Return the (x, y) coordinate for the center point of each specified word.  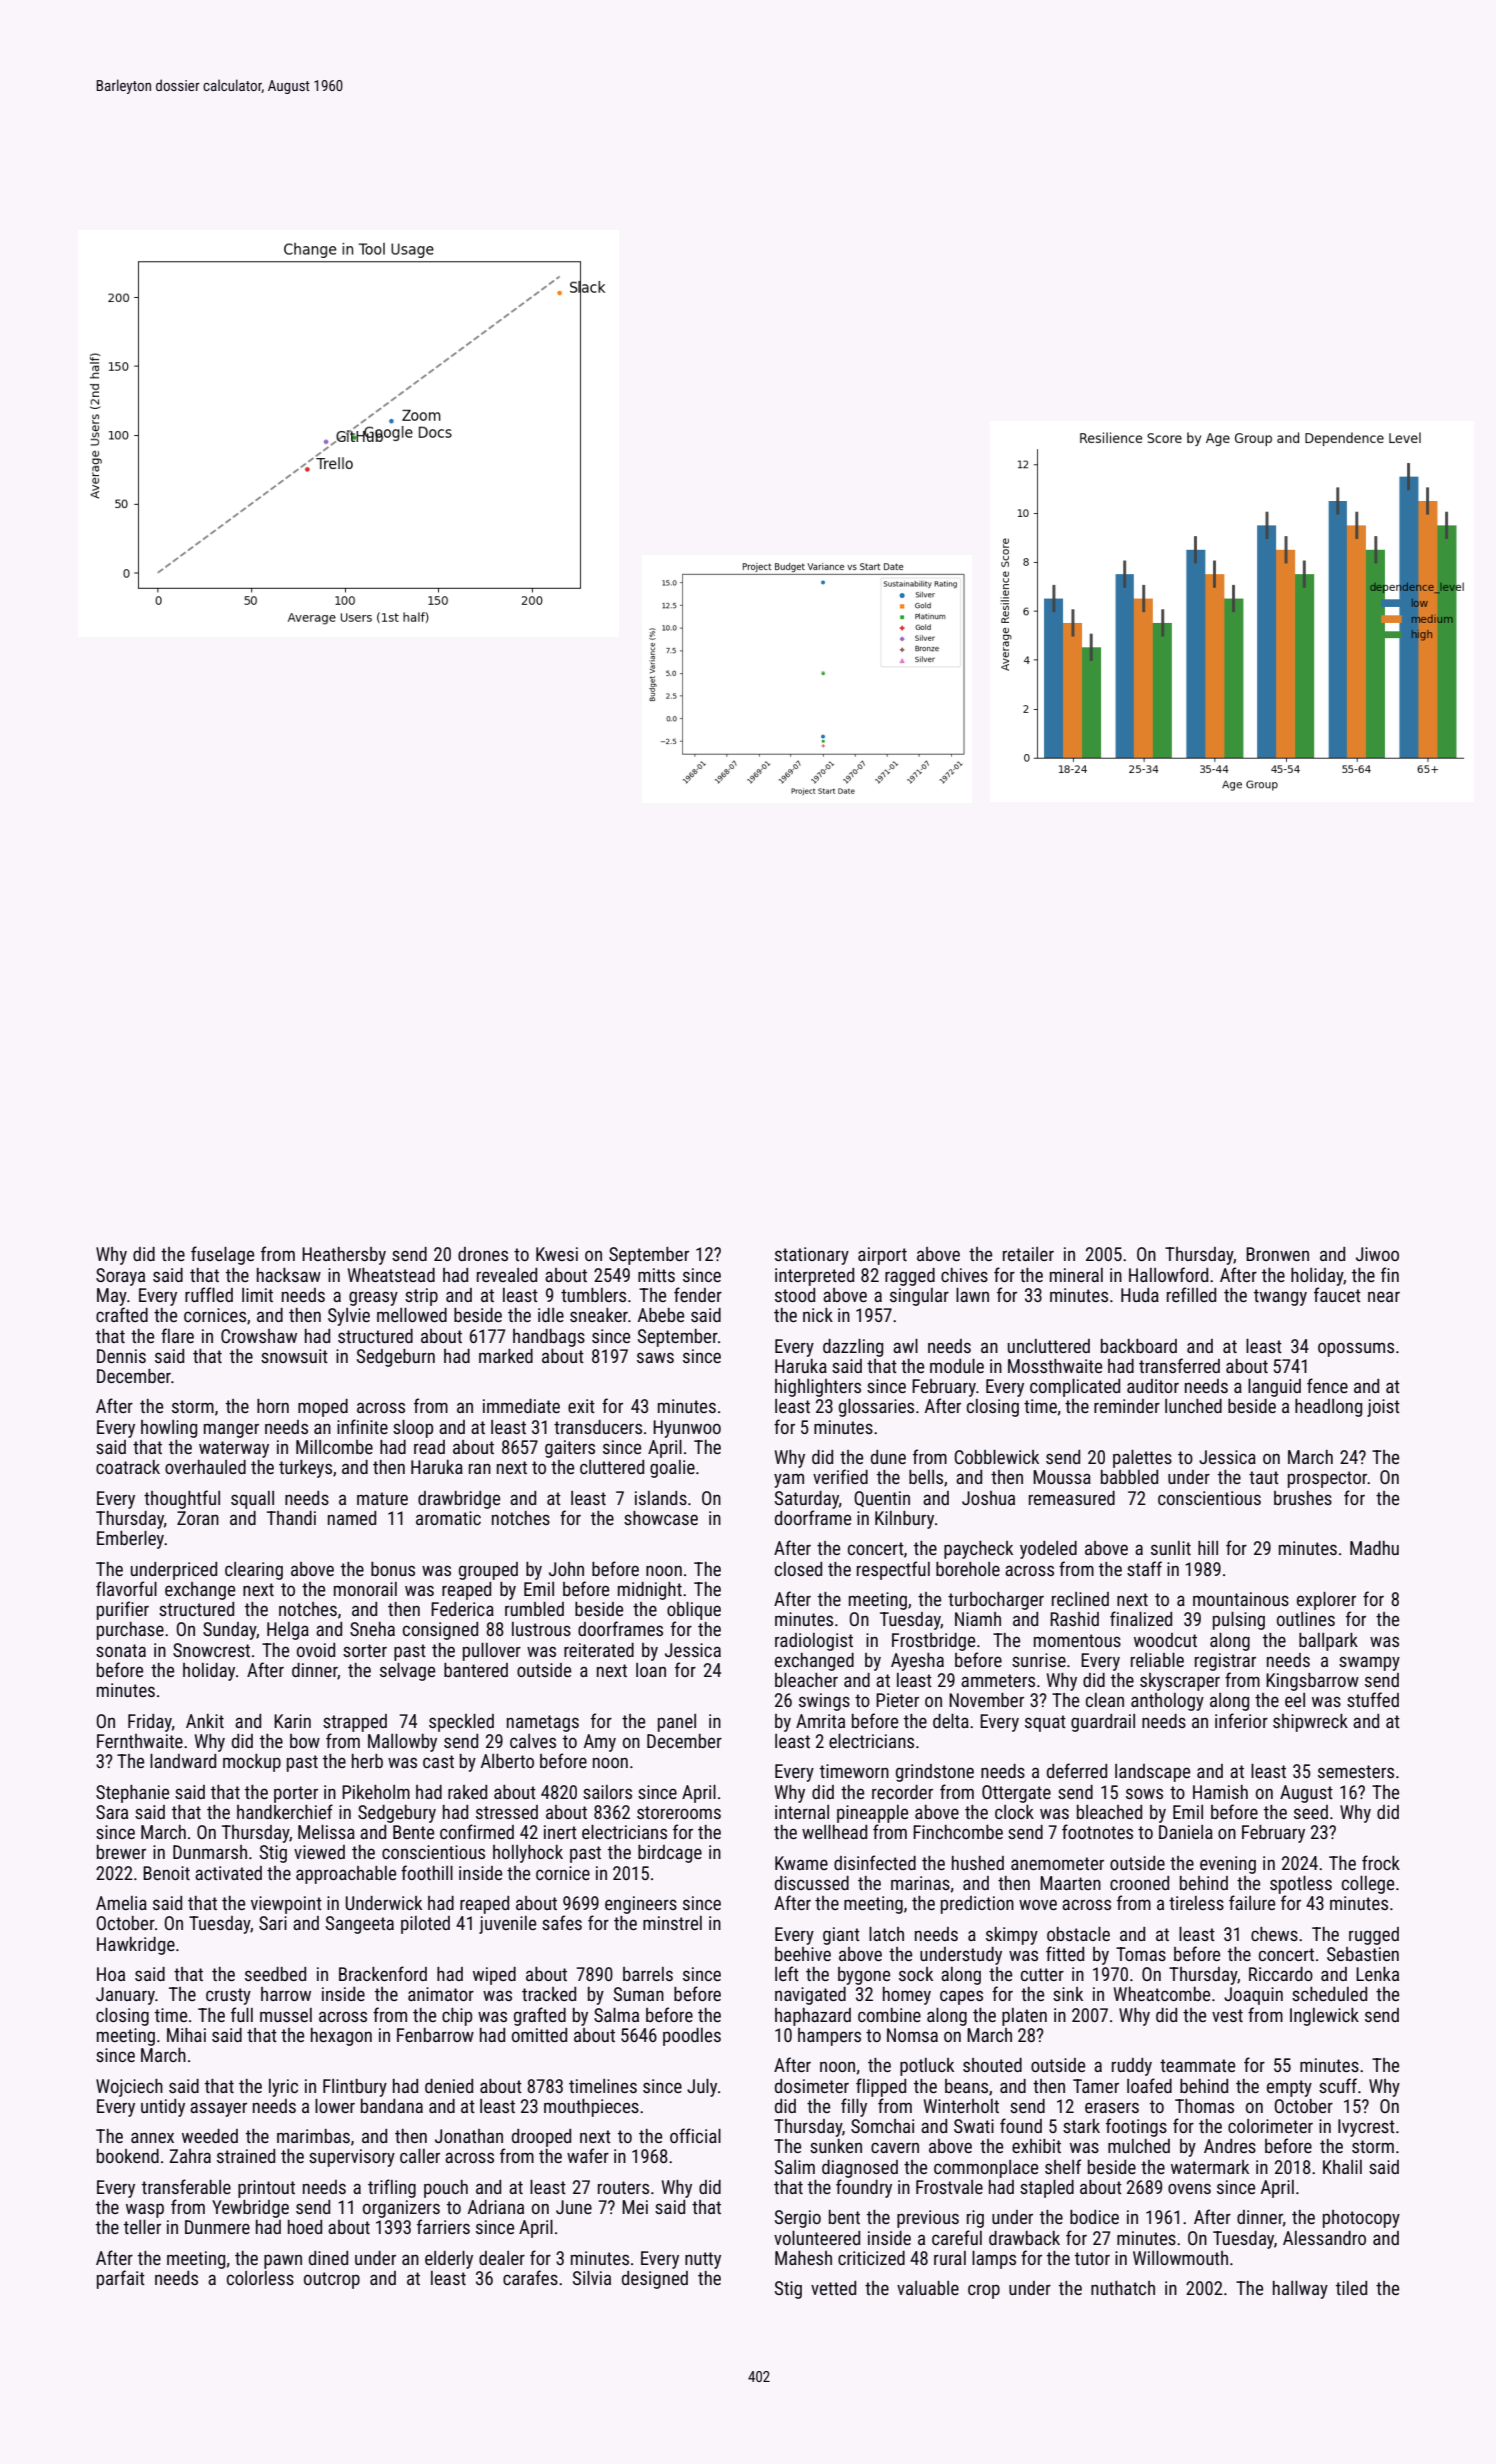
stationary (812, 1256)
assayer (218, 2109)
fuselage (222, 1255)
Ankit (205, 1721)
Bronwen (1277, 1254)
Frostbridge (933, 1642)
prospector (1328, 1479)
